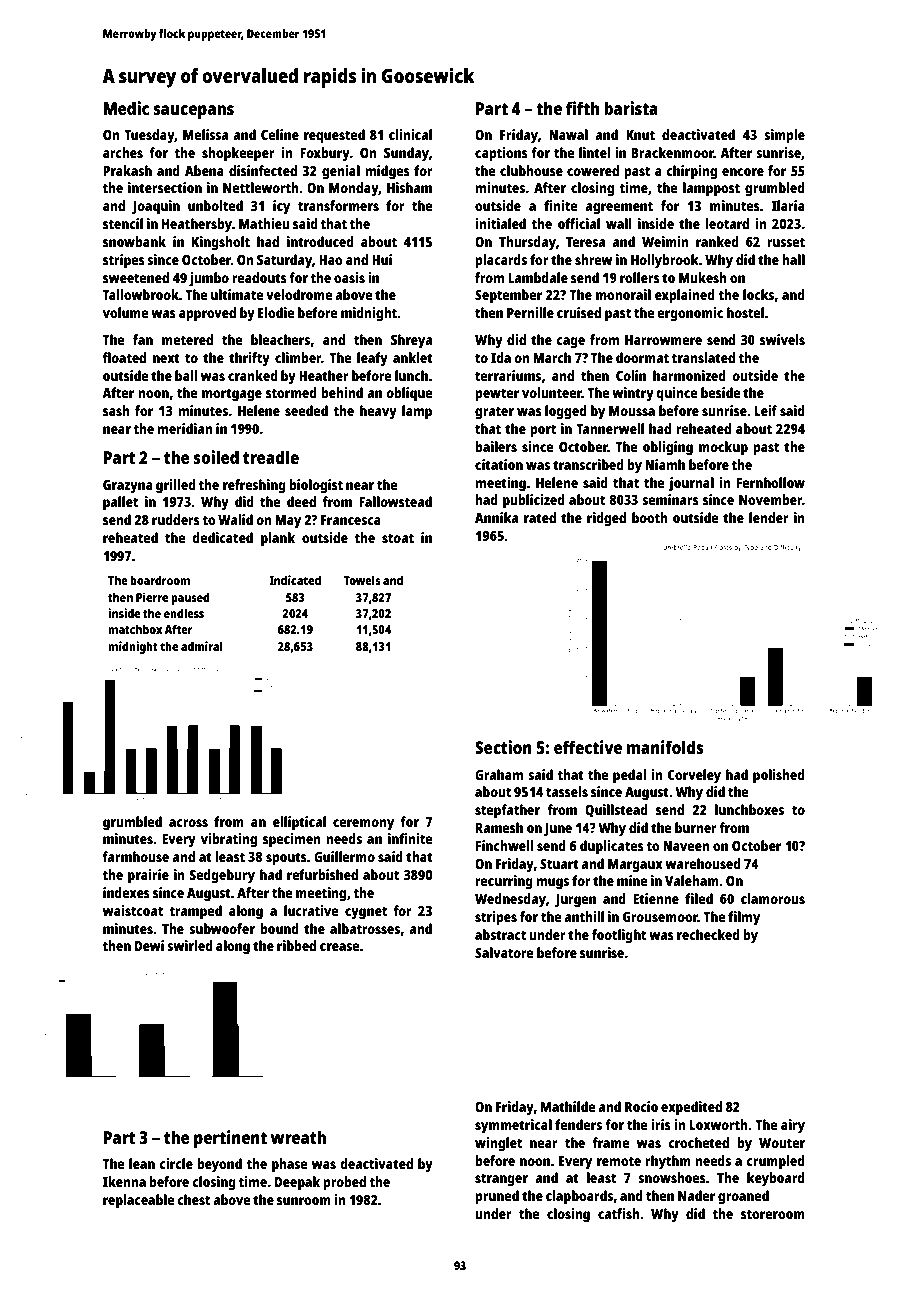 Image resolution: width=908 pixels, height=1316 pixels. I want to click on vibrating, so click(229, 840).
